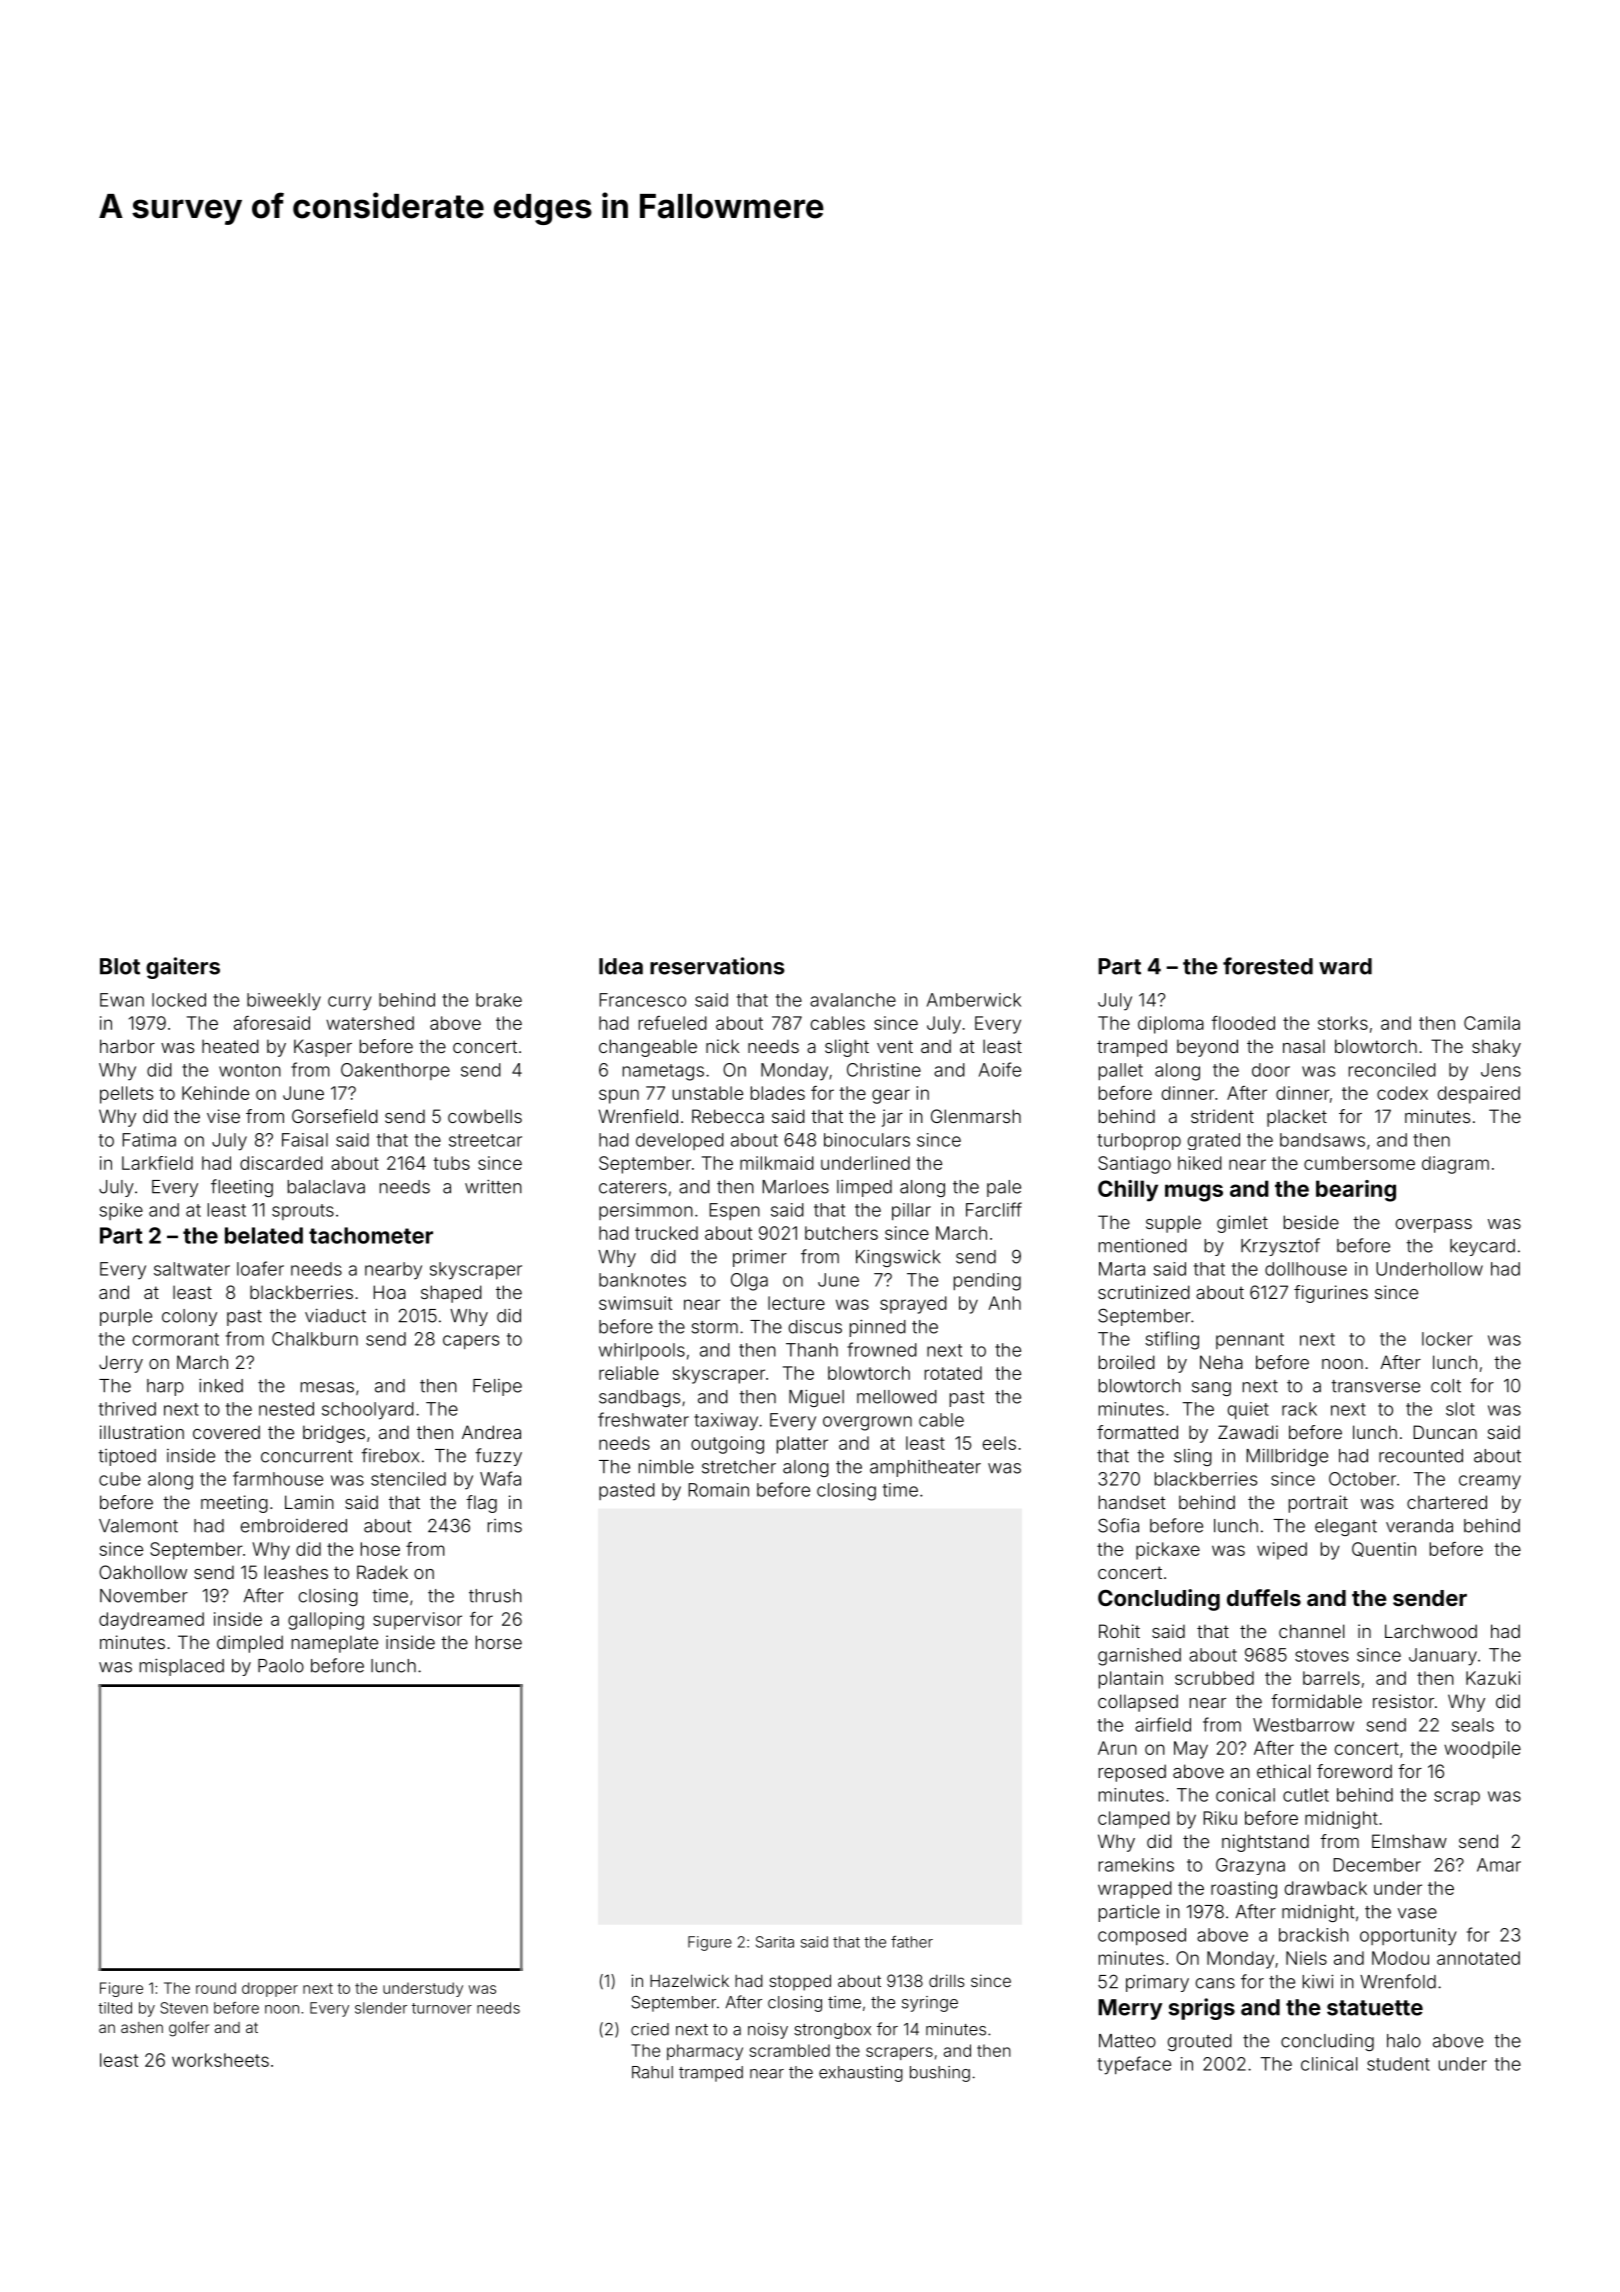 The width and height of the image is (1620, 2292). Describe the element at coordinates (925, 1468) in the image. I see `amphitheater` at that location.
